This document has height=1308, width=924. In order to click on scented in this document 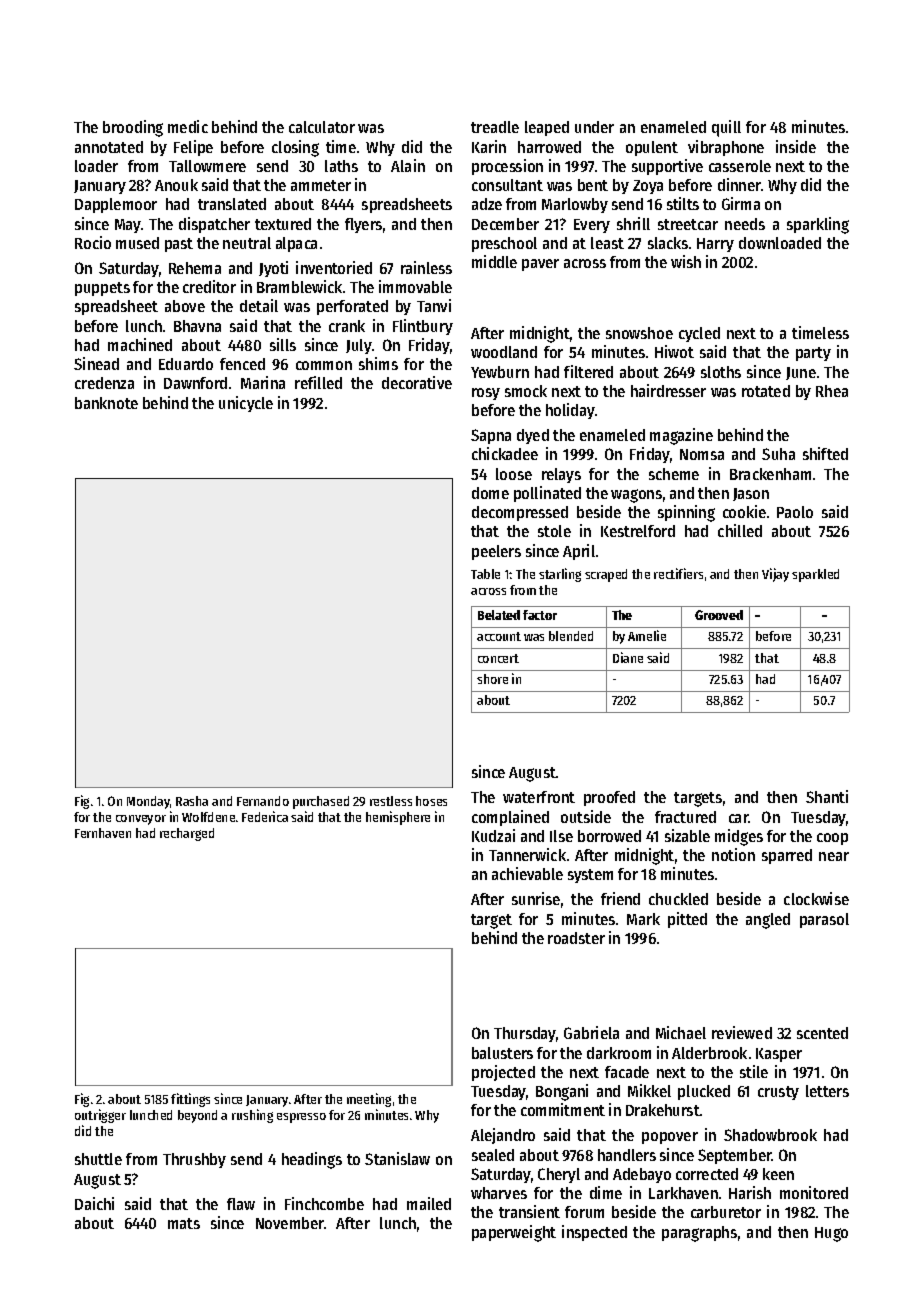, I will do `click(822, 1033)`.
